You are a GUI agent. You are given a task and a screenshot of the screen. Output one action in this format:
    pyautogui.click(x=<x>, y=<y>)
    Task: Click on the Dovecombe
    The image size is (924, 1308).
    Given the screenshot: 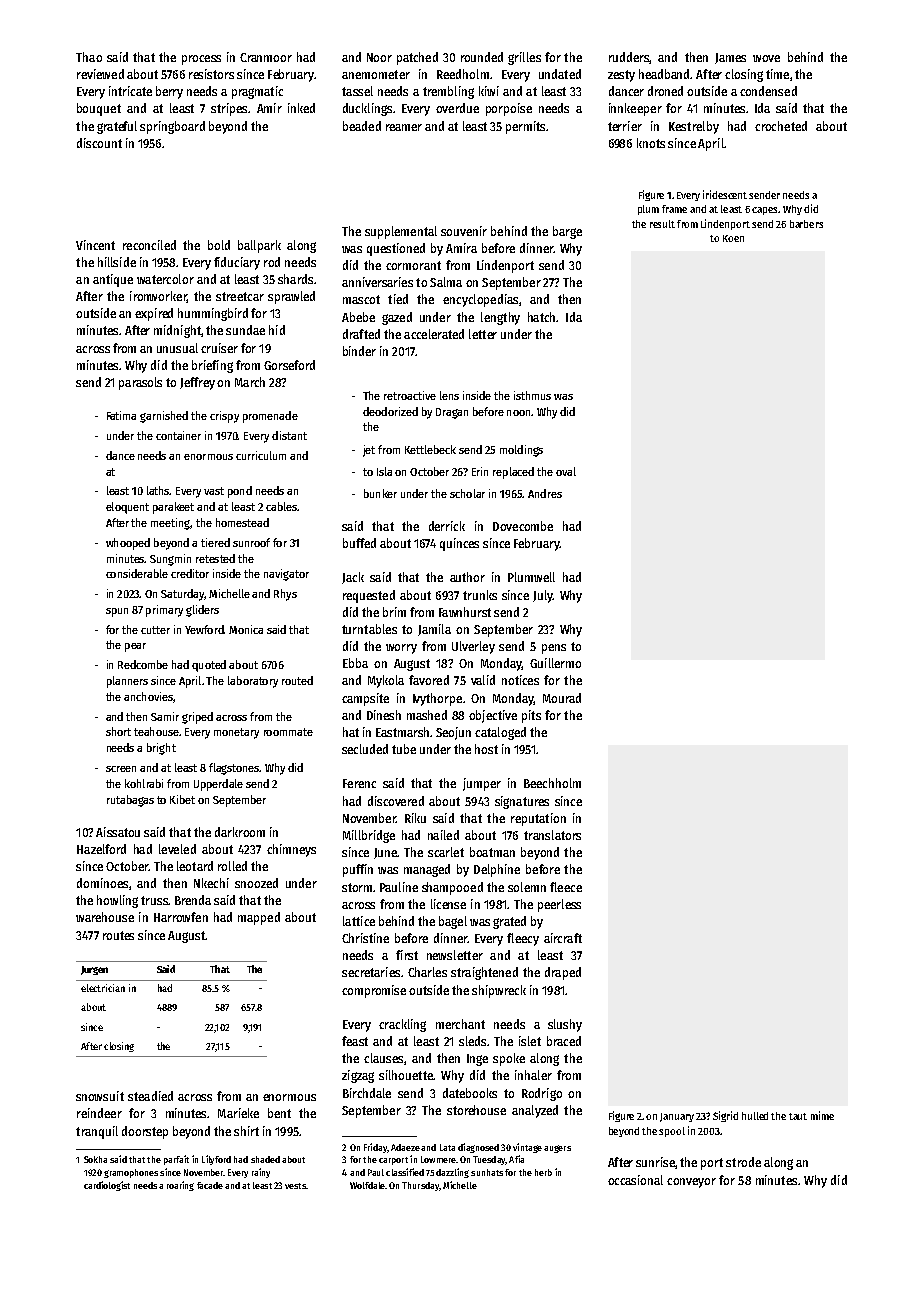 What is the action you would take?
    pyautogui.click(x=523, y=526)
